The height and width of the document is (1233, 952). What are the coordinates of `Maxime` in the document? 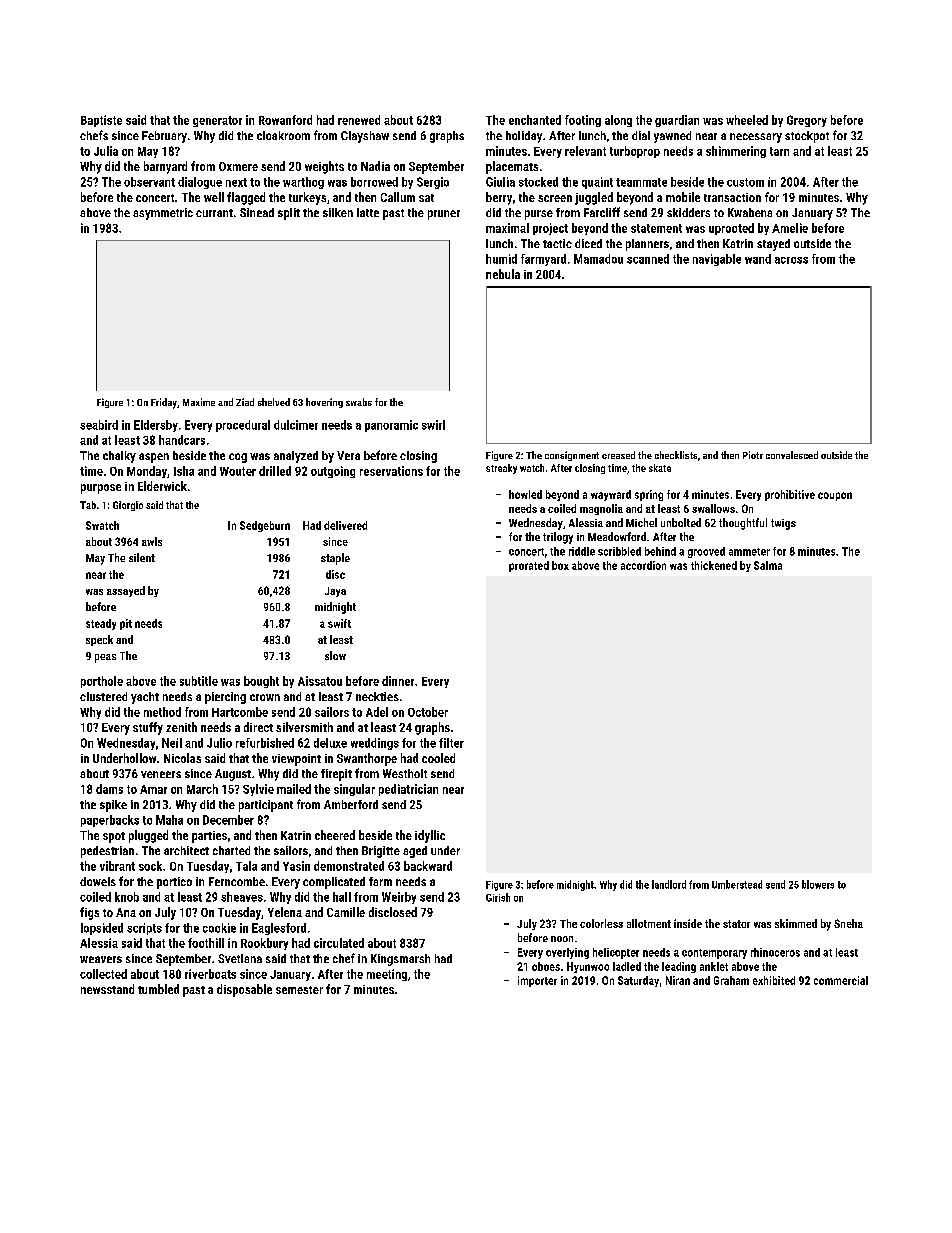 It's located at (199, 402).
